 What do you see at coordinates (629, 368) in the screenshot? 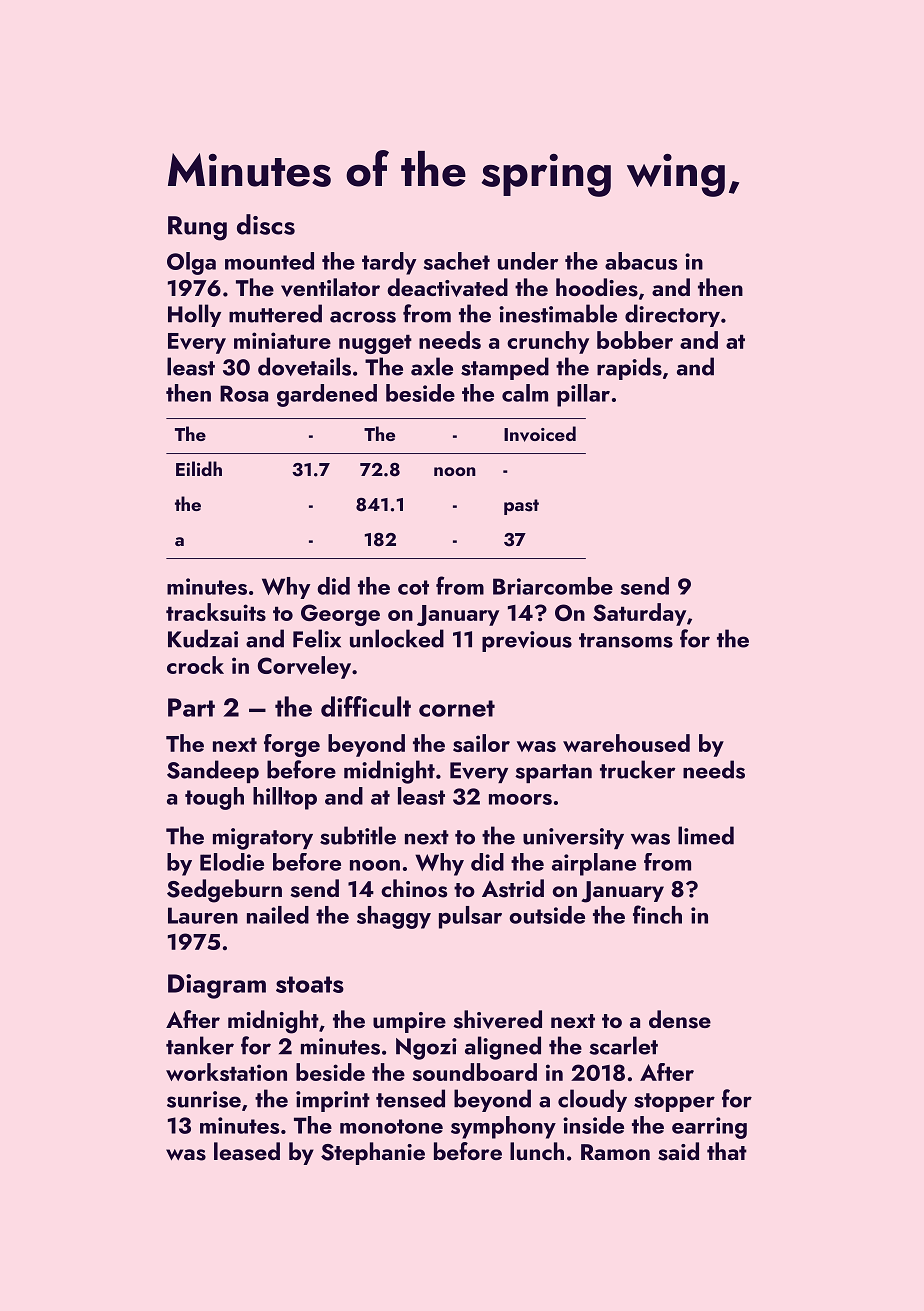
I see `rapids` at bounding box center [629, 368].
